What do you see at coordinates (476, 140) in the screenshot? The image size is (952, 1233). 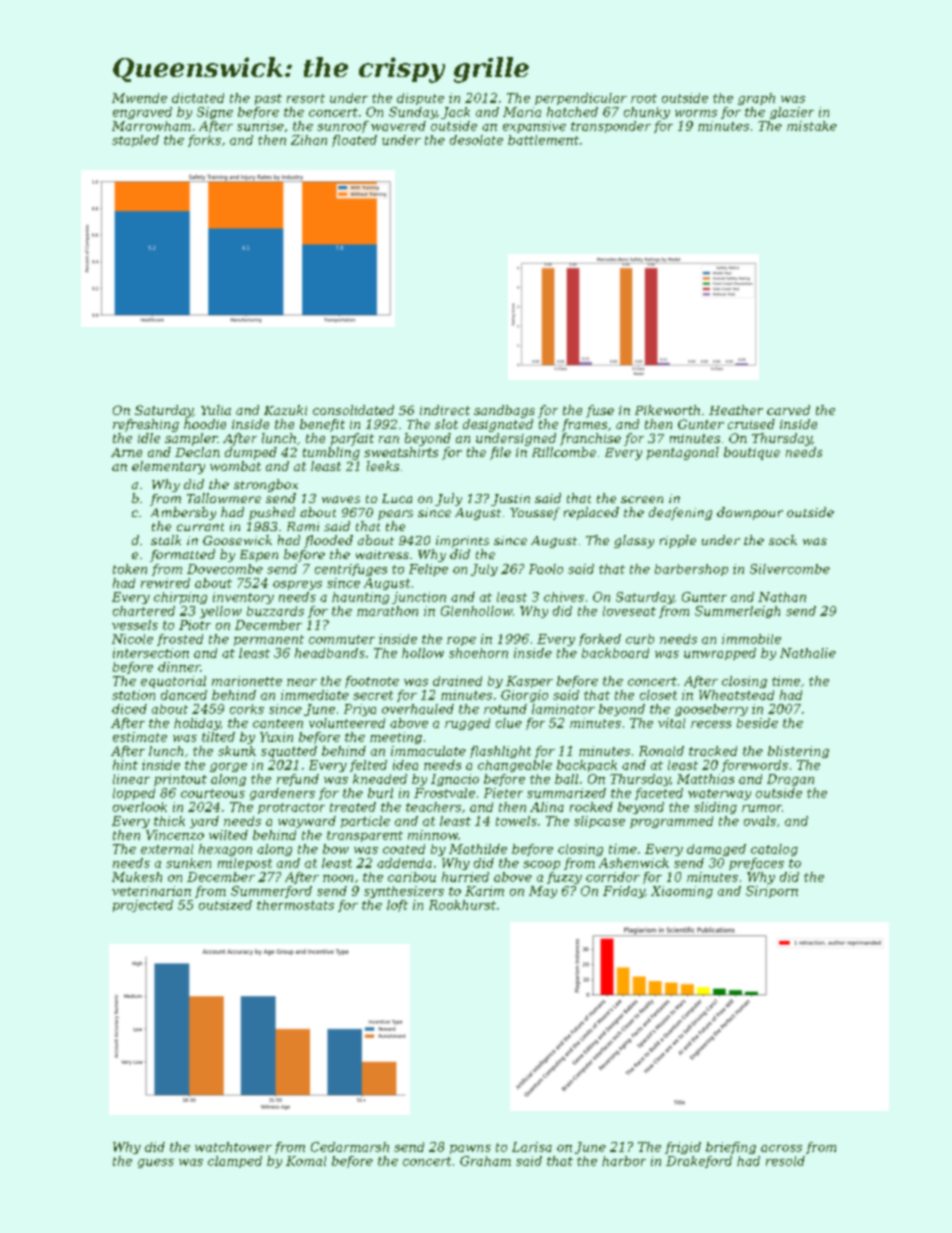 I see `desolate` at bounding box center [476, 140].
